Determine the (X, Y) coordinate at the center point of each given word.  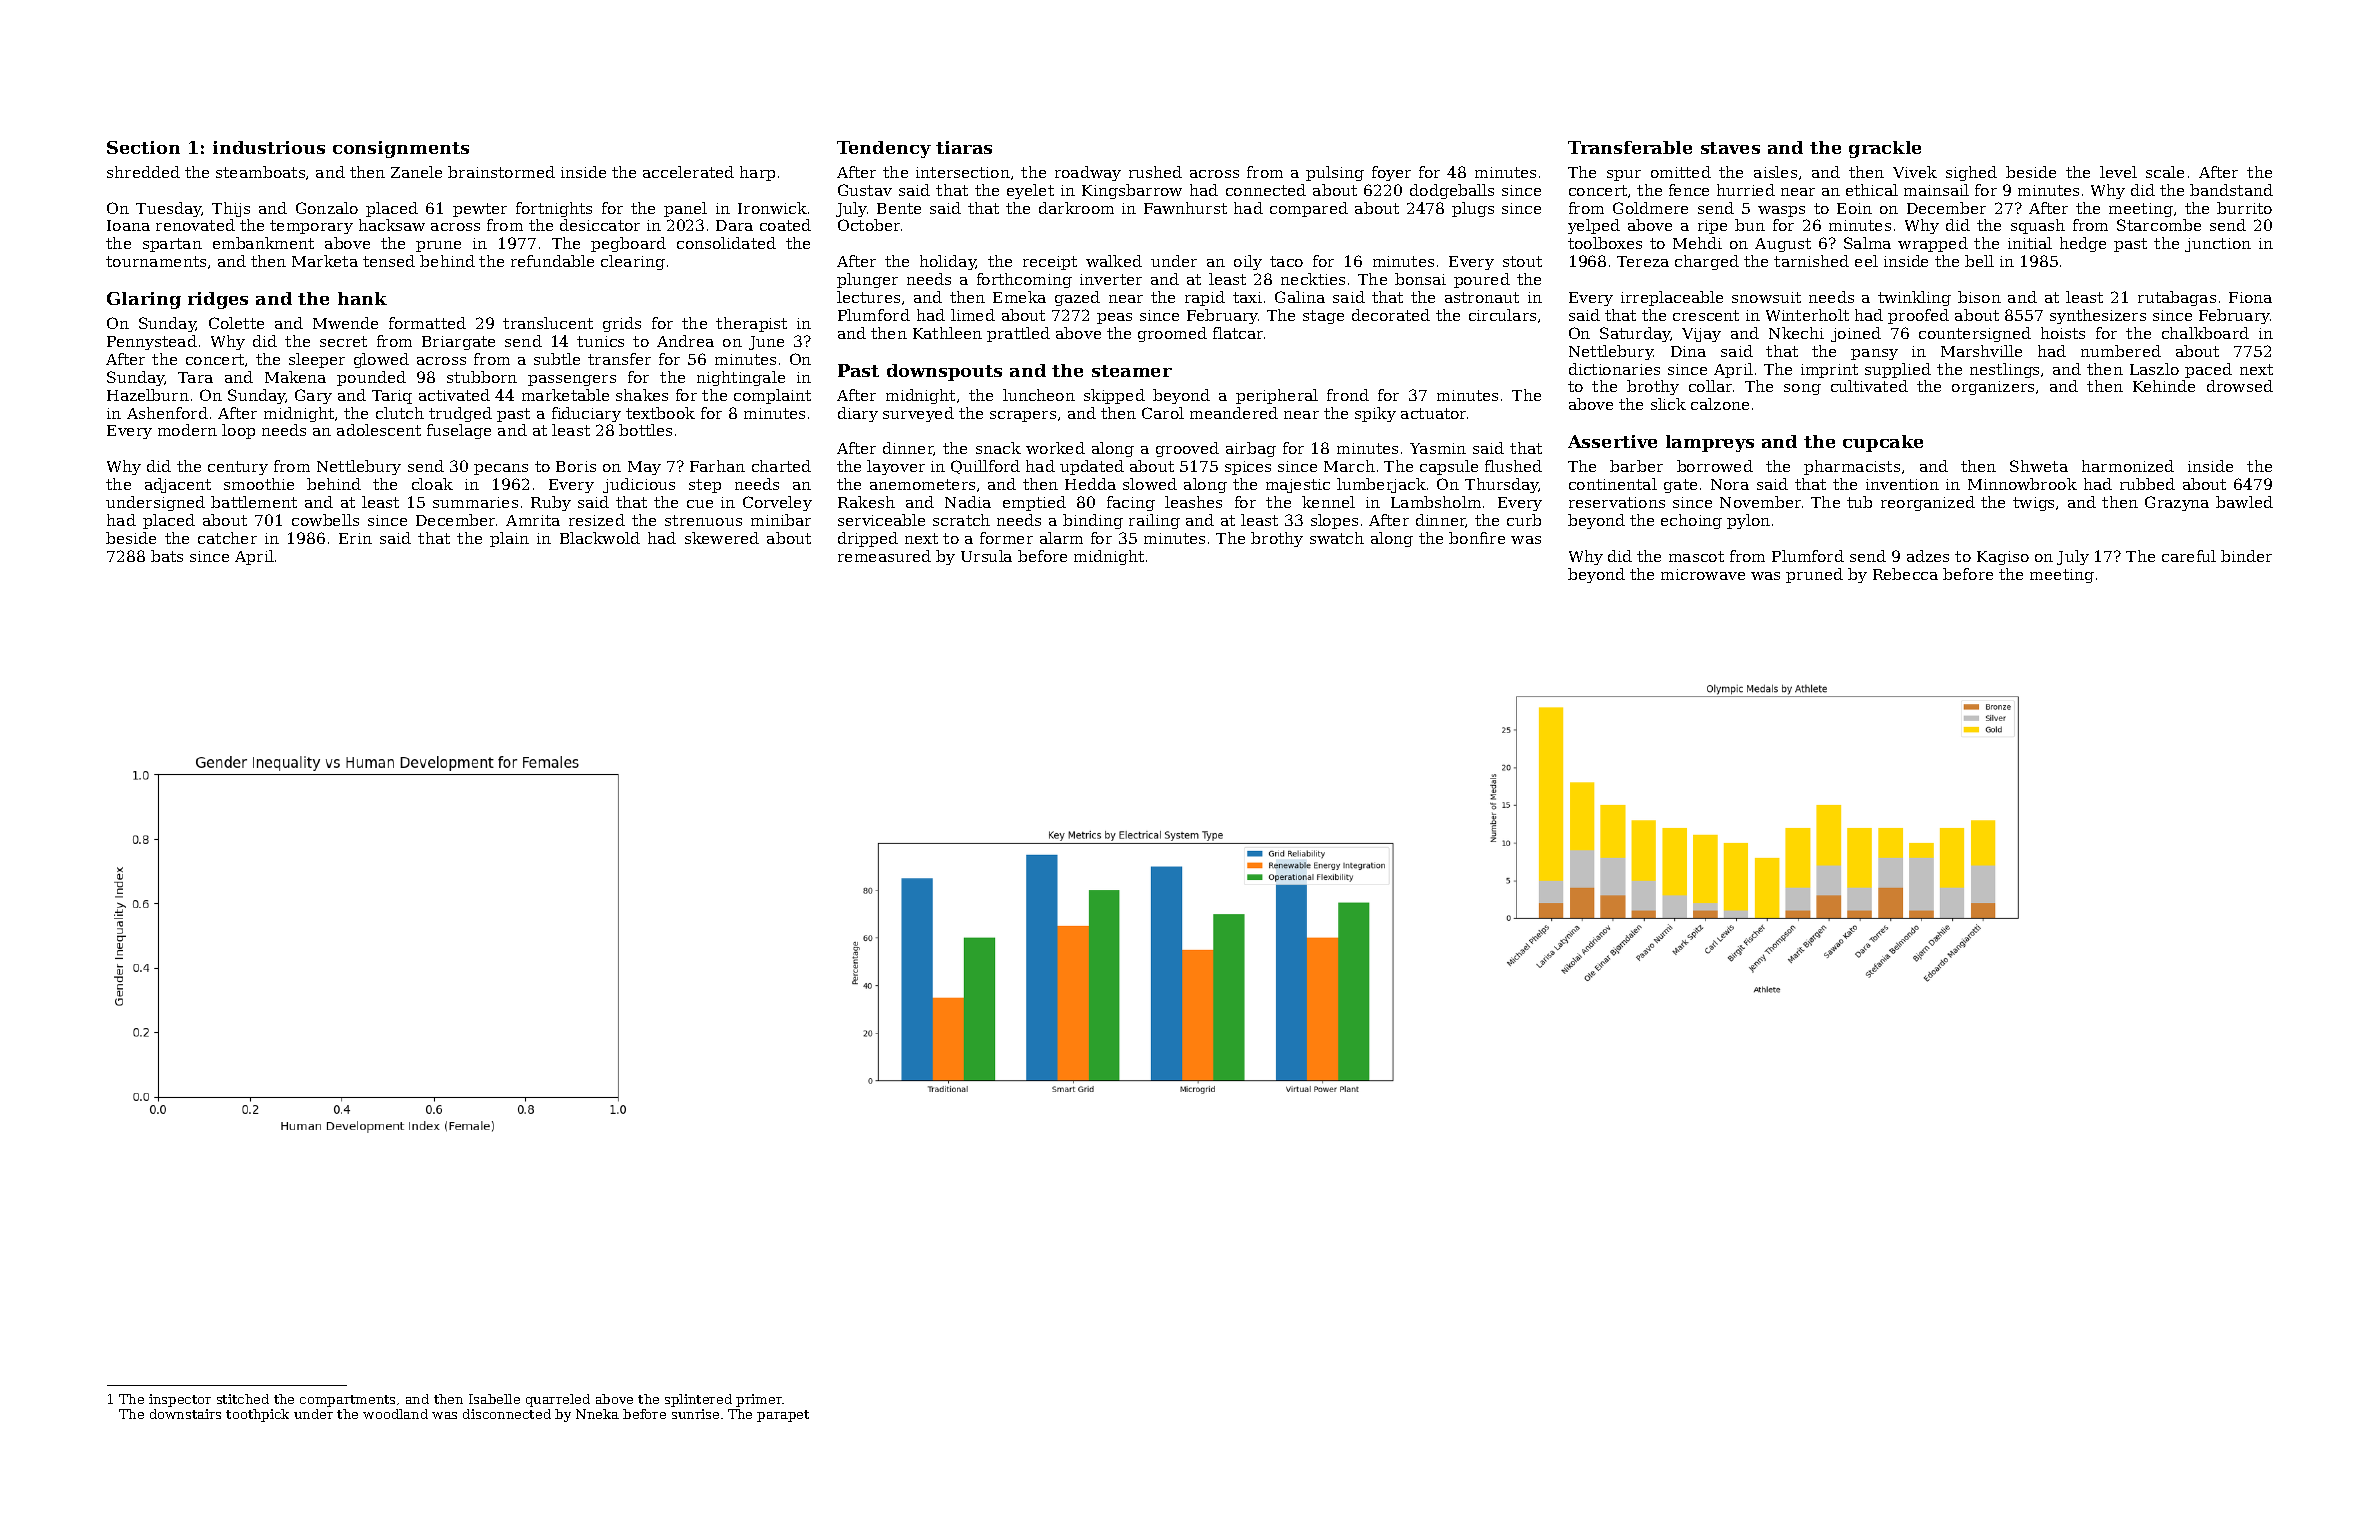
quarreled (558, 1400)
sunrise (695, 1414)
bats (167, 556)
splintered (698, 1400)
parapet (783, 1416)
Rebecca (1905, 574)
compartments (347, 1401)
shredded (143, 172)
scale (2165, 172)
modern (187, 430)
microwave (1703, 574)
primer (759, 1400)
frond (1348, 395)
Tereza (1643, 261)
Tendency (884, 149)
